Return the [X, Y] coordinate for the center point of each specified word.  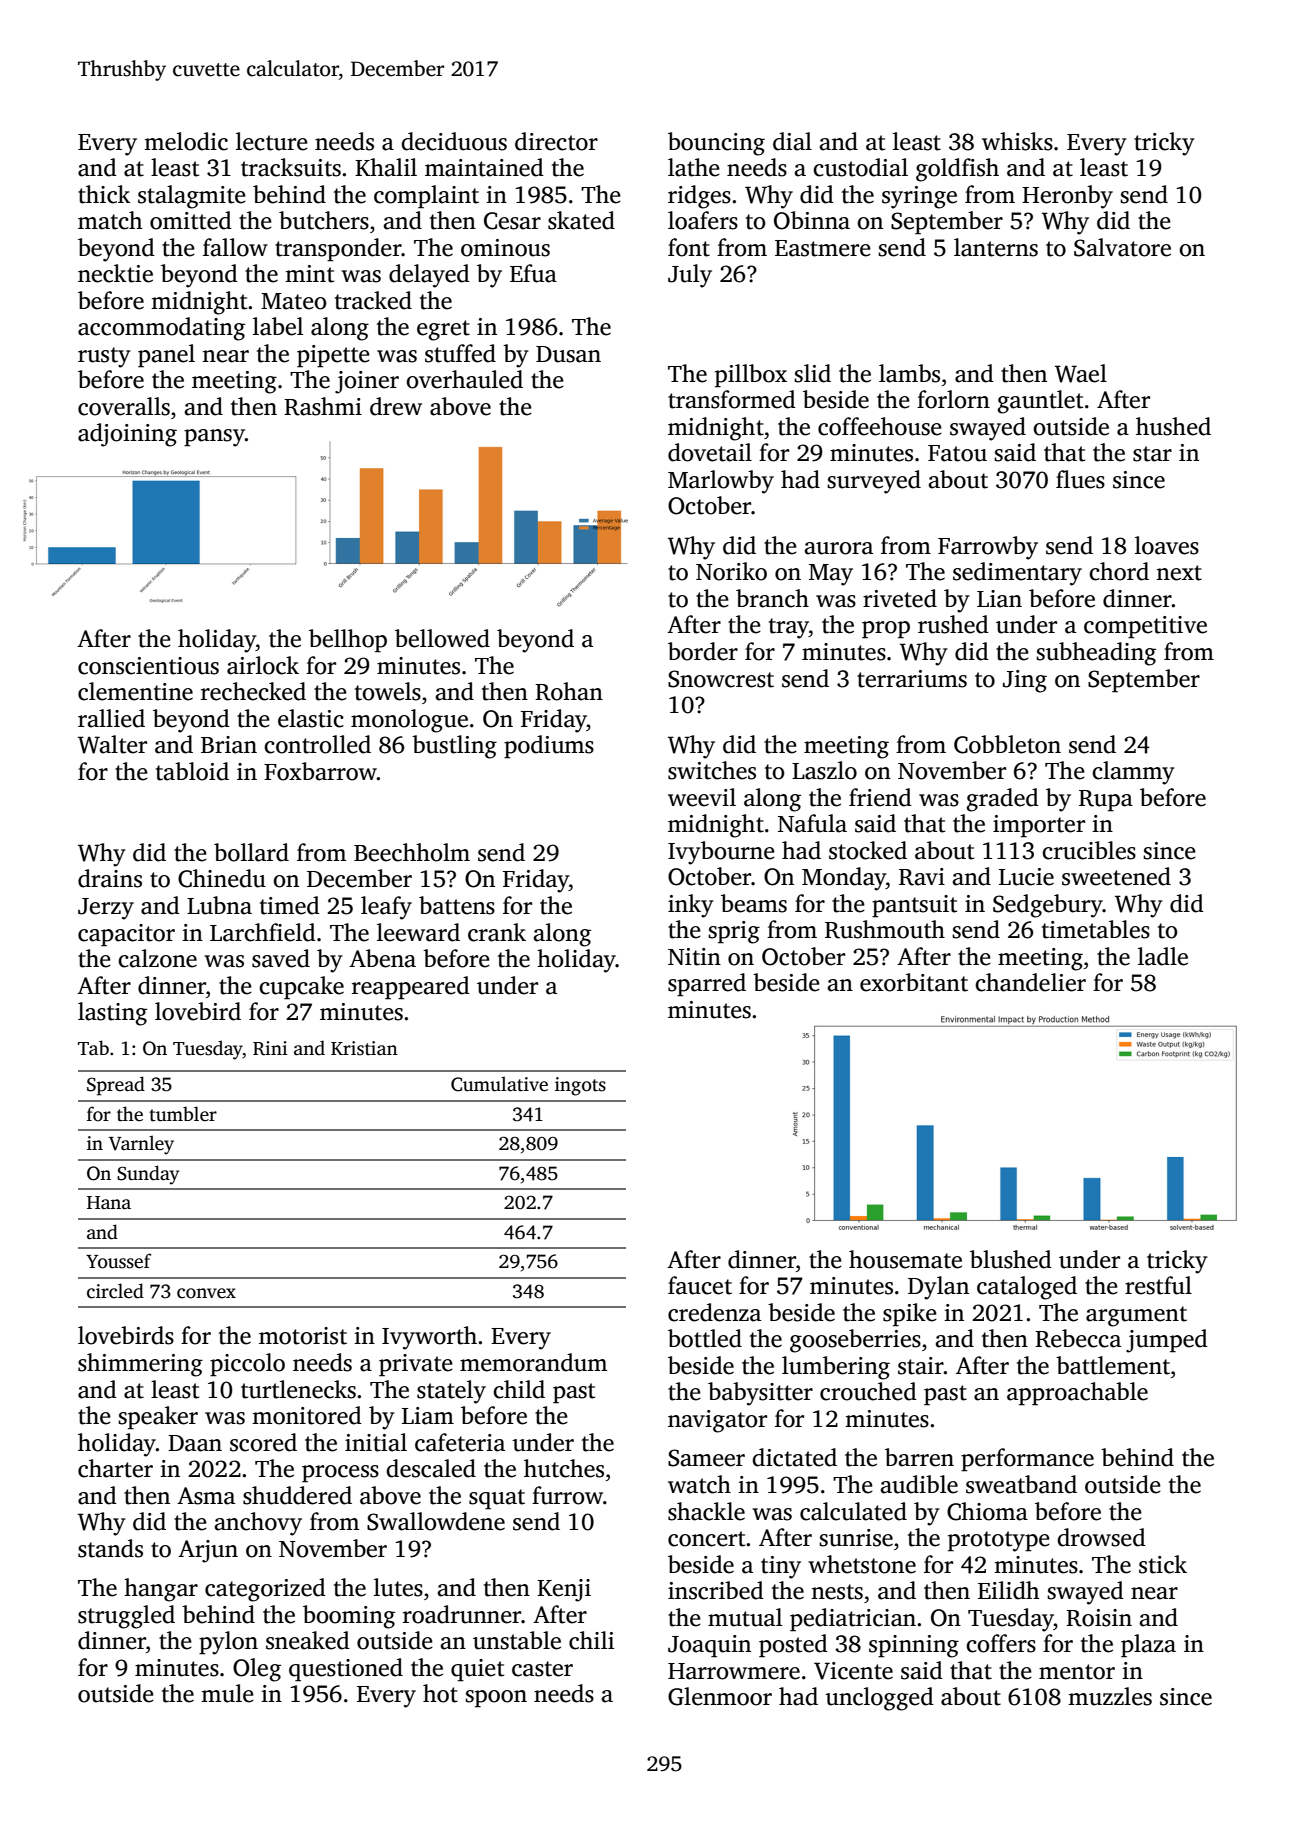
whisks [1017, 141]
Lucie [1026, 877]
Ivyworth [429, 1338]
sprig [734, 932]
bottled [705, 1338]
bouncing [716, 144]
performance [1027, 1460]
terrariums [912, 679]
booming [349, 1617]
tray [789, 628]
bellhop [348, 641]
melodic [186, 141]
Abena [382, 958]
